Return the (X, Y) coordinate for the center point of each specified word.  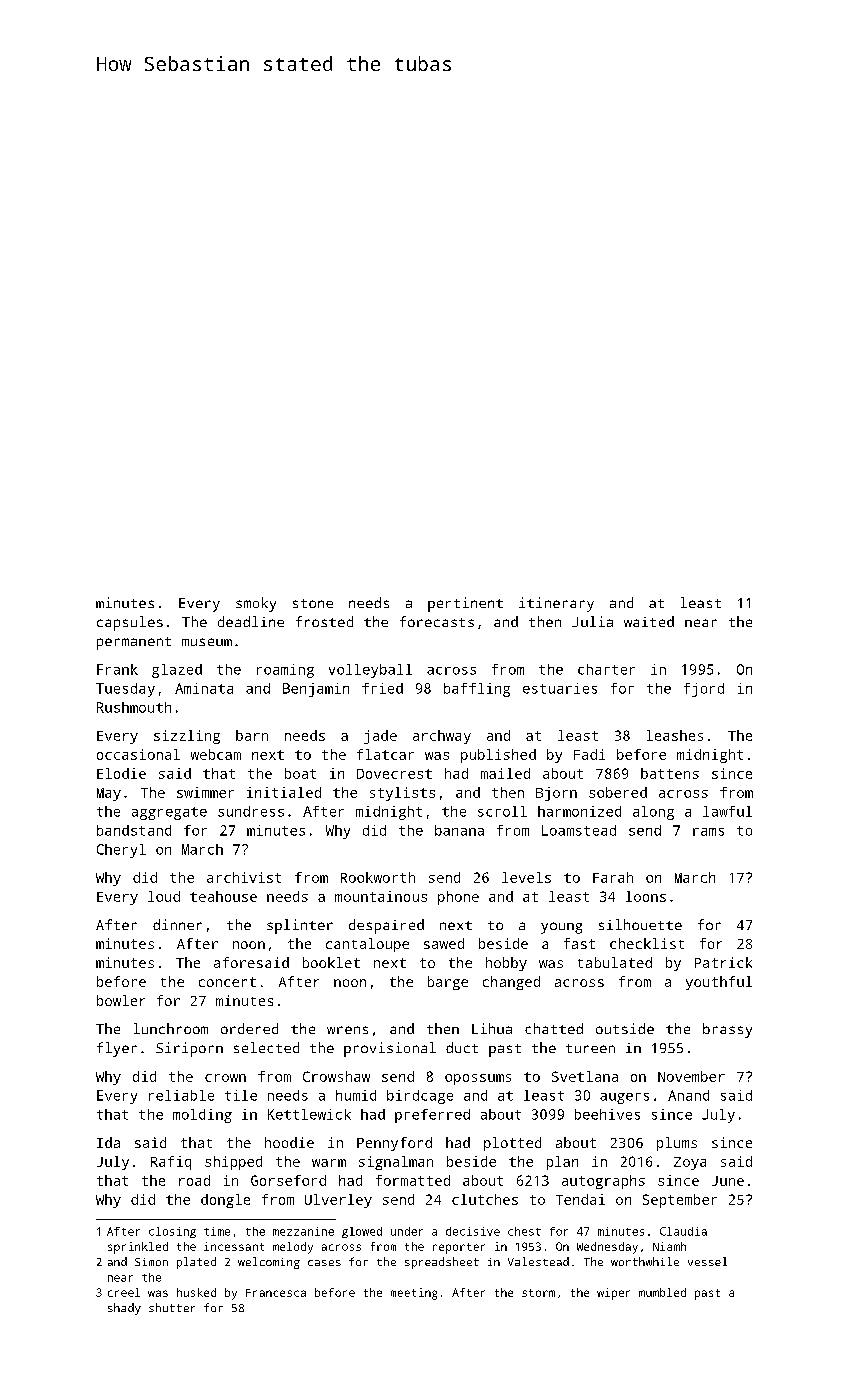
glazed (177, 671)
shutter (172, 1307)
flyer (117, 1049)
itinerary (556, 604)
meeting (414, 1294)
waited (649, 621)
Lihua (492, 1028)
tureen (590, 1048)
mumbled (662, 1292)
